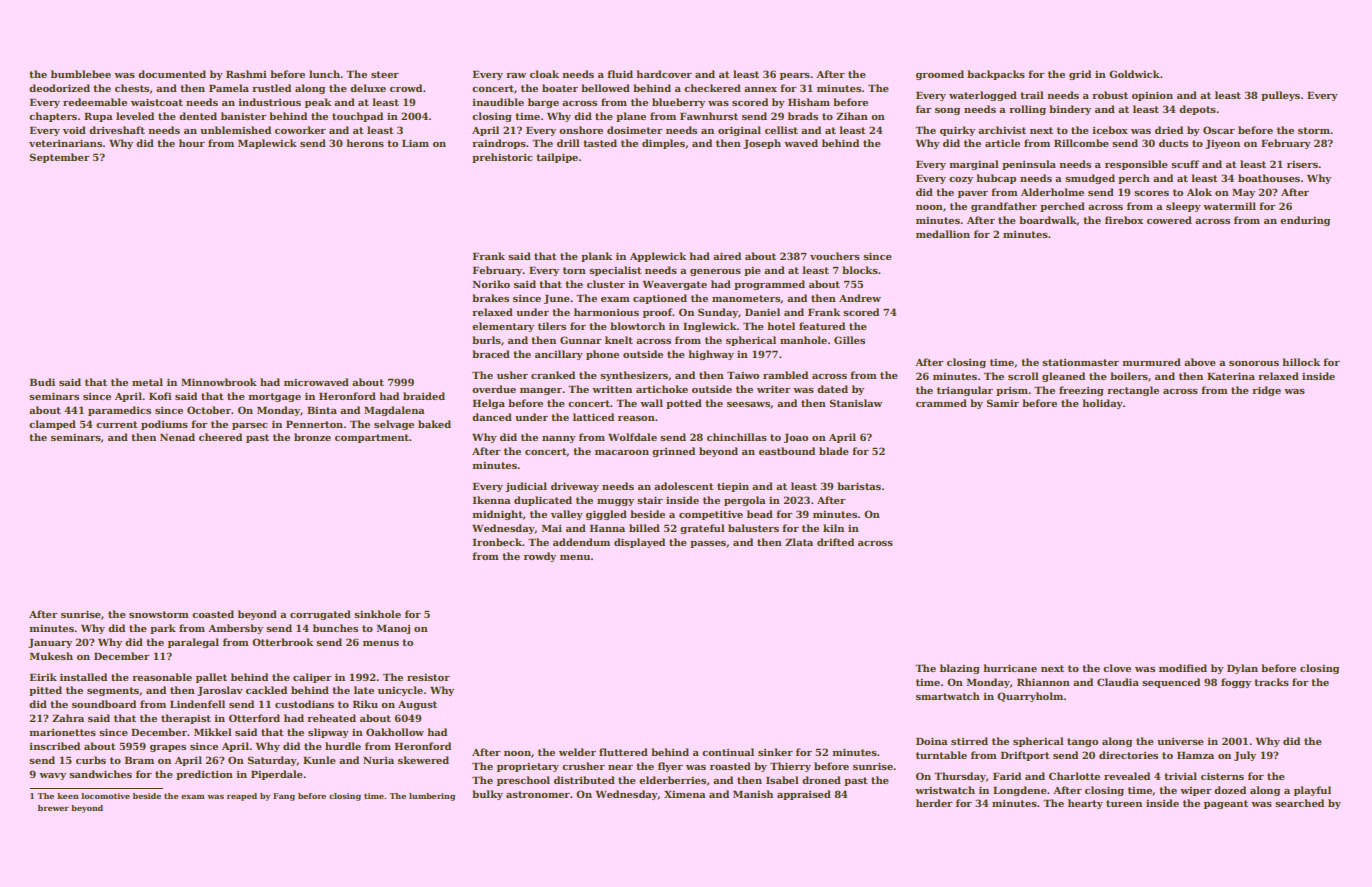  What do you see at coordinates (803, 340) in the image?
I see `manhole` at bounding box center [803, 340].
